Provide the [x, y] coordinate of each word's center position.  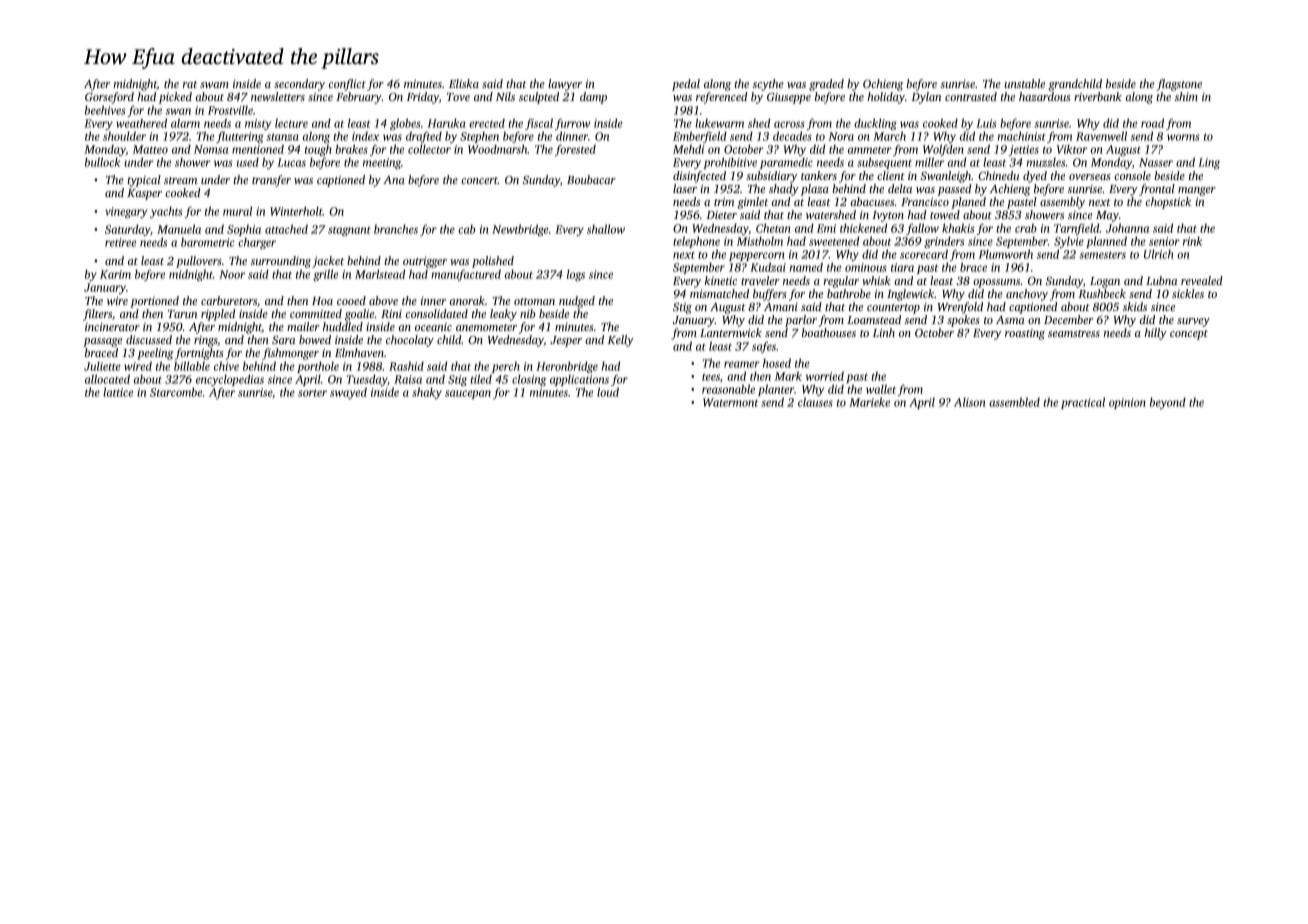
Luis [986, 123]
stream [180, 180]
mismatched [719, 293]
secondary [299, 85]
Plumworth [1006, 254]
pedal [686, 85]
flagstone [1179, 85]
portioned [154, 302]
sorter [312, 393]
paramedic [786, 163]
